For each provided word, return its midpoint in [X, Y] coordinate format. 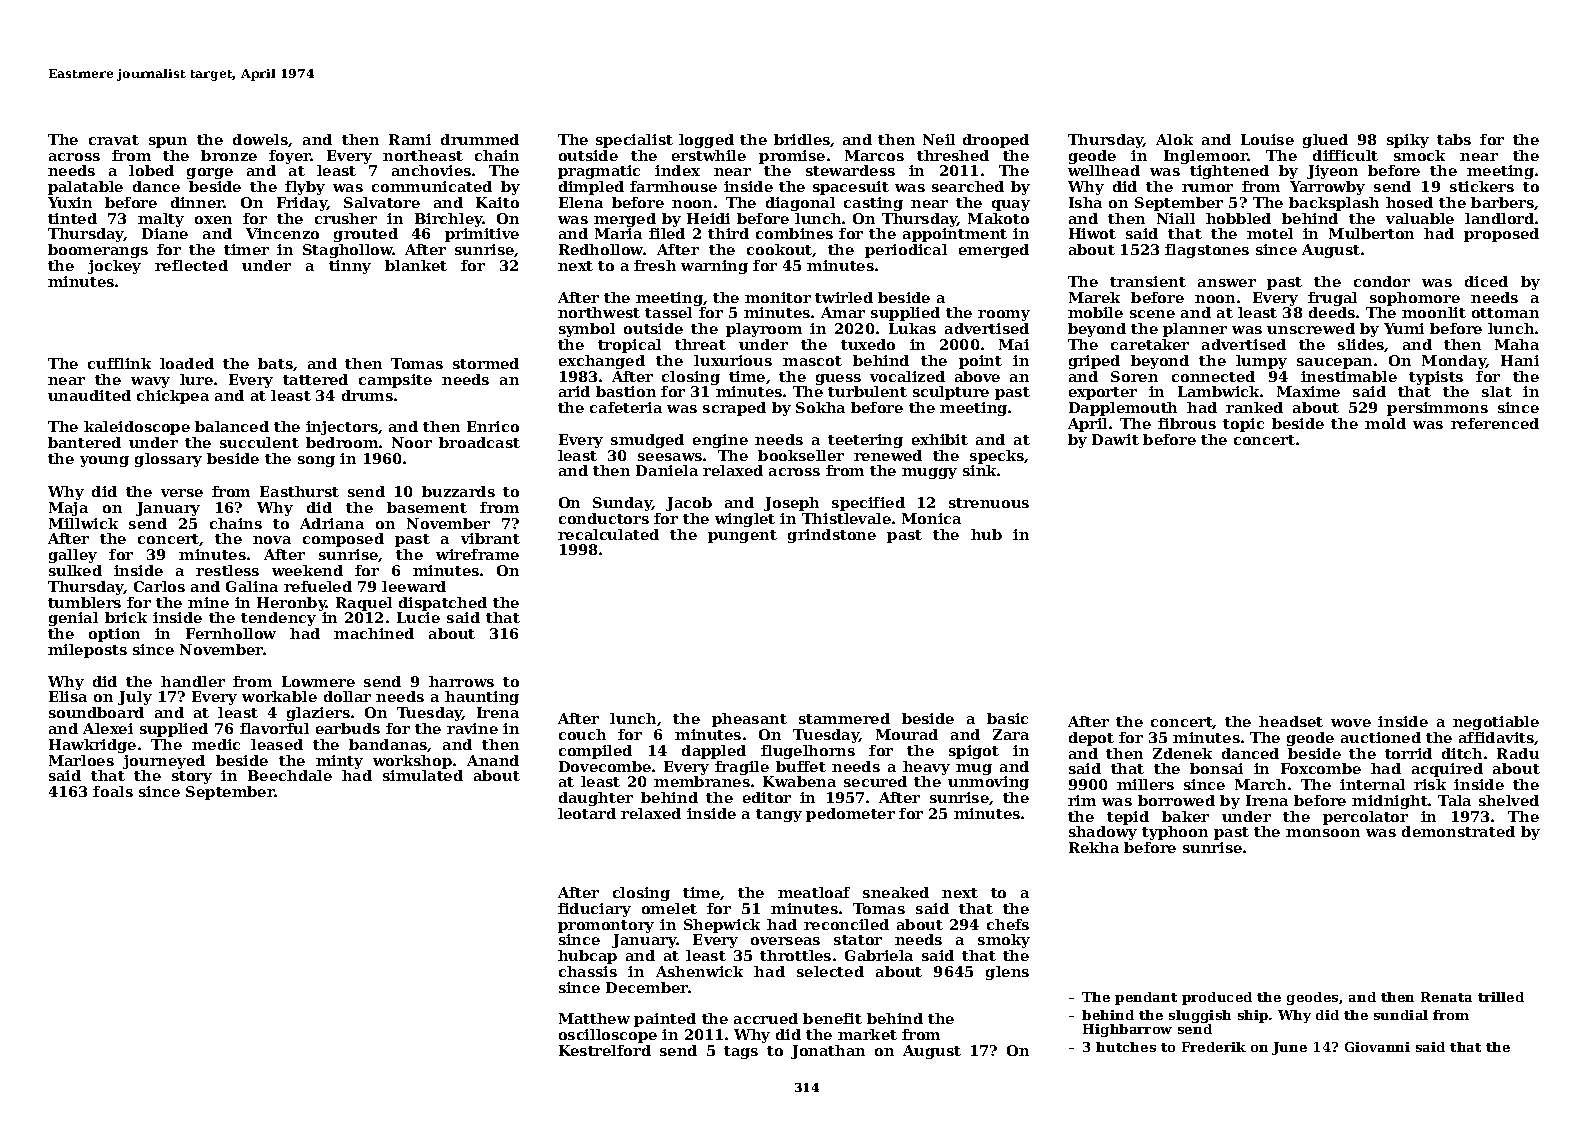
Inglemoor [1206, 157]
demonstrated [1458, 831]
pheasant [749, 720]
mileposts [87, 651]
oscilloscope [608, 1036]
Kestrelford [605, 1050]
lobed [151, 170]
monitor [778, 297]
